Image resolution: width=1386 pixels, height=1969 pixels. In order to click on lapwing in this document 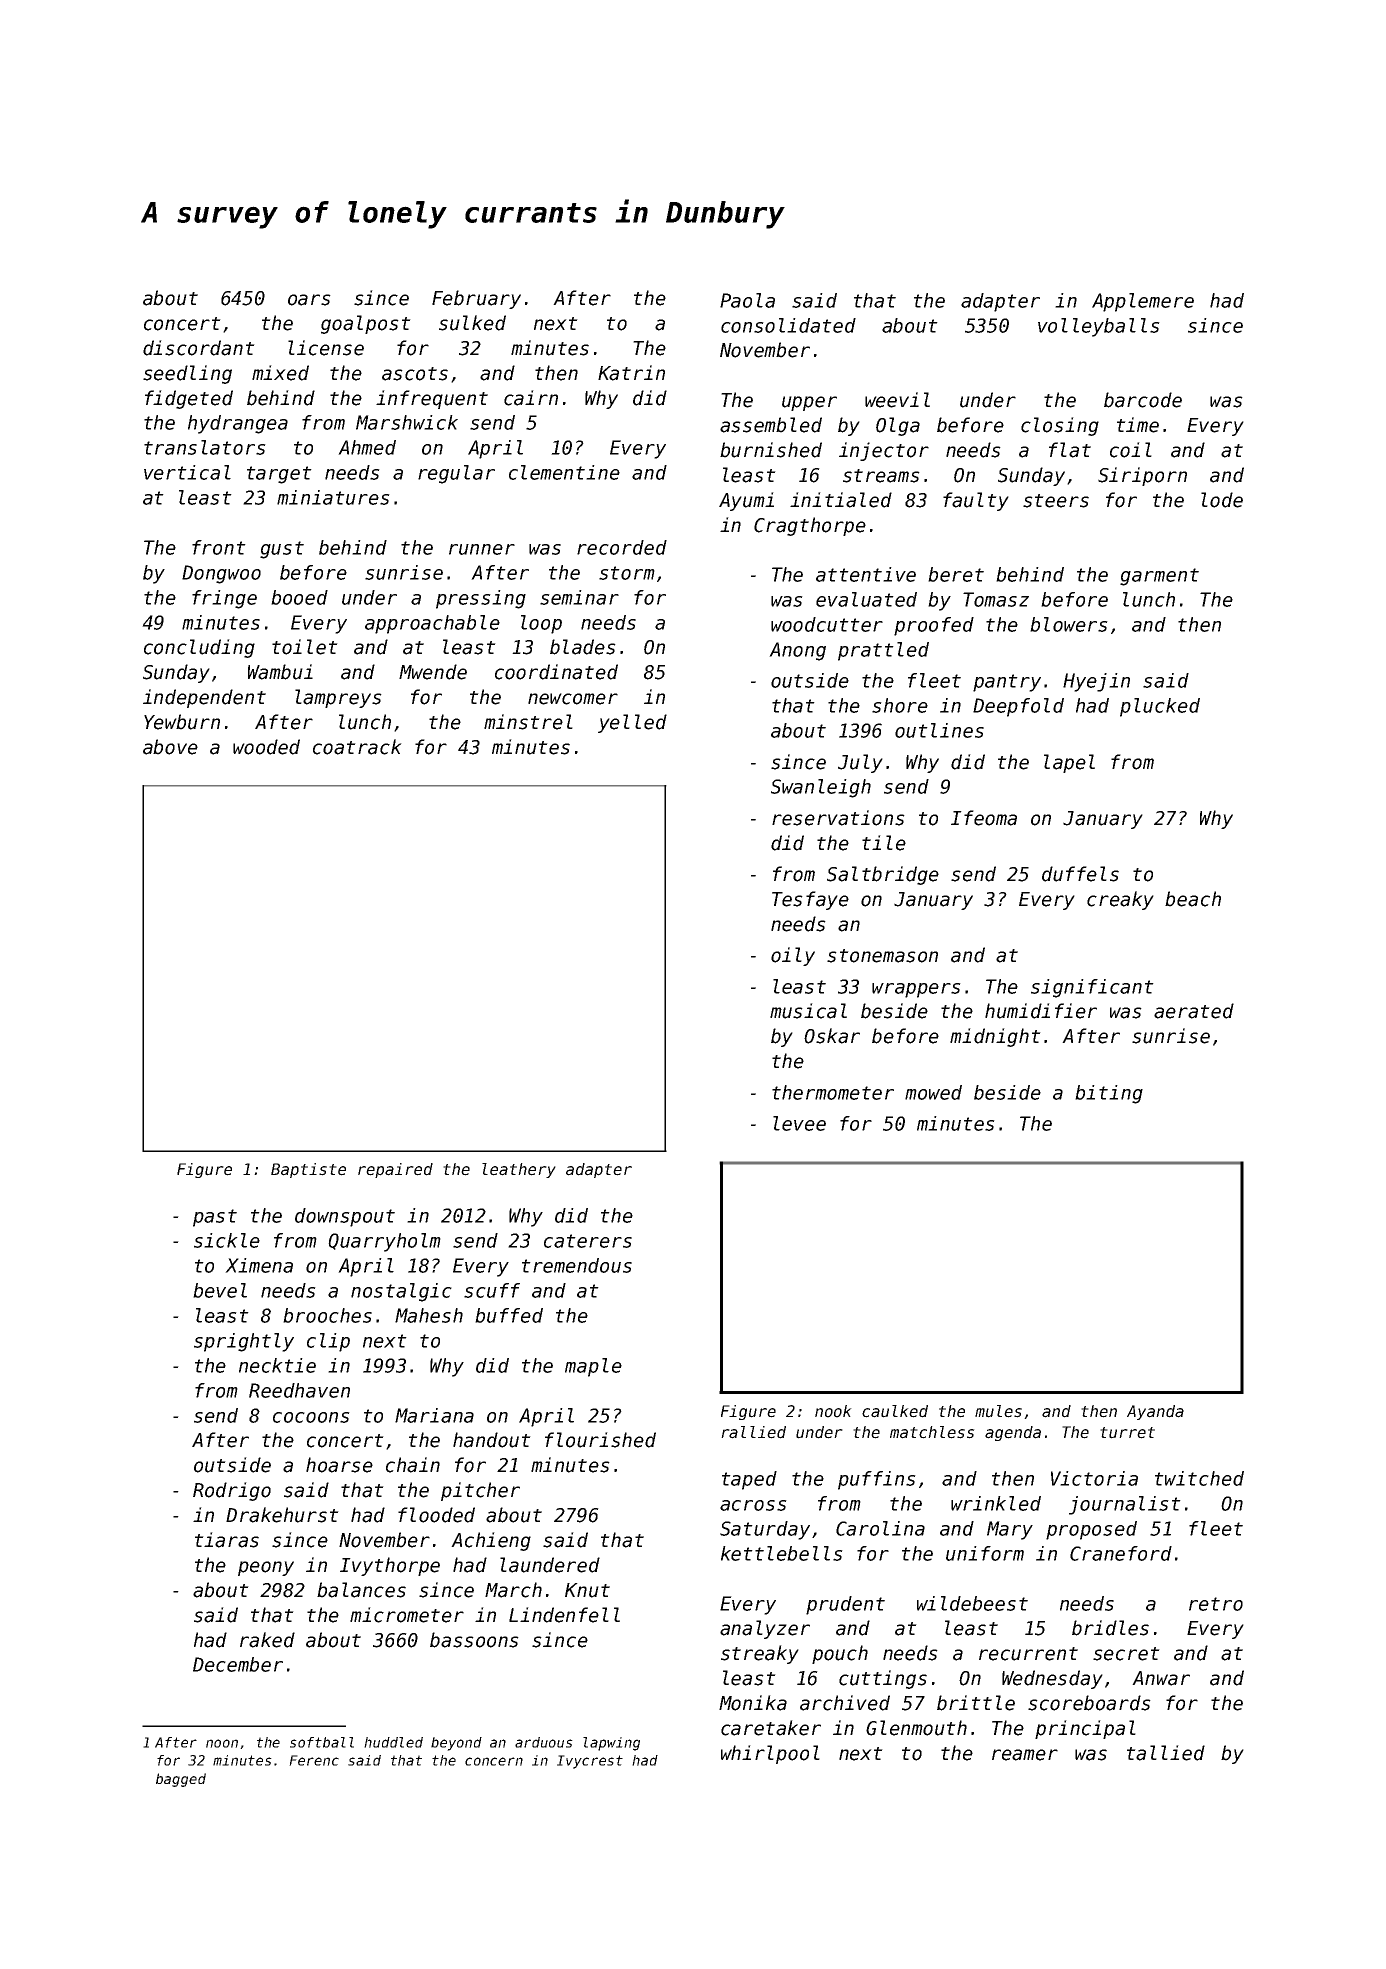, I will do `click(611, 1744)`.
